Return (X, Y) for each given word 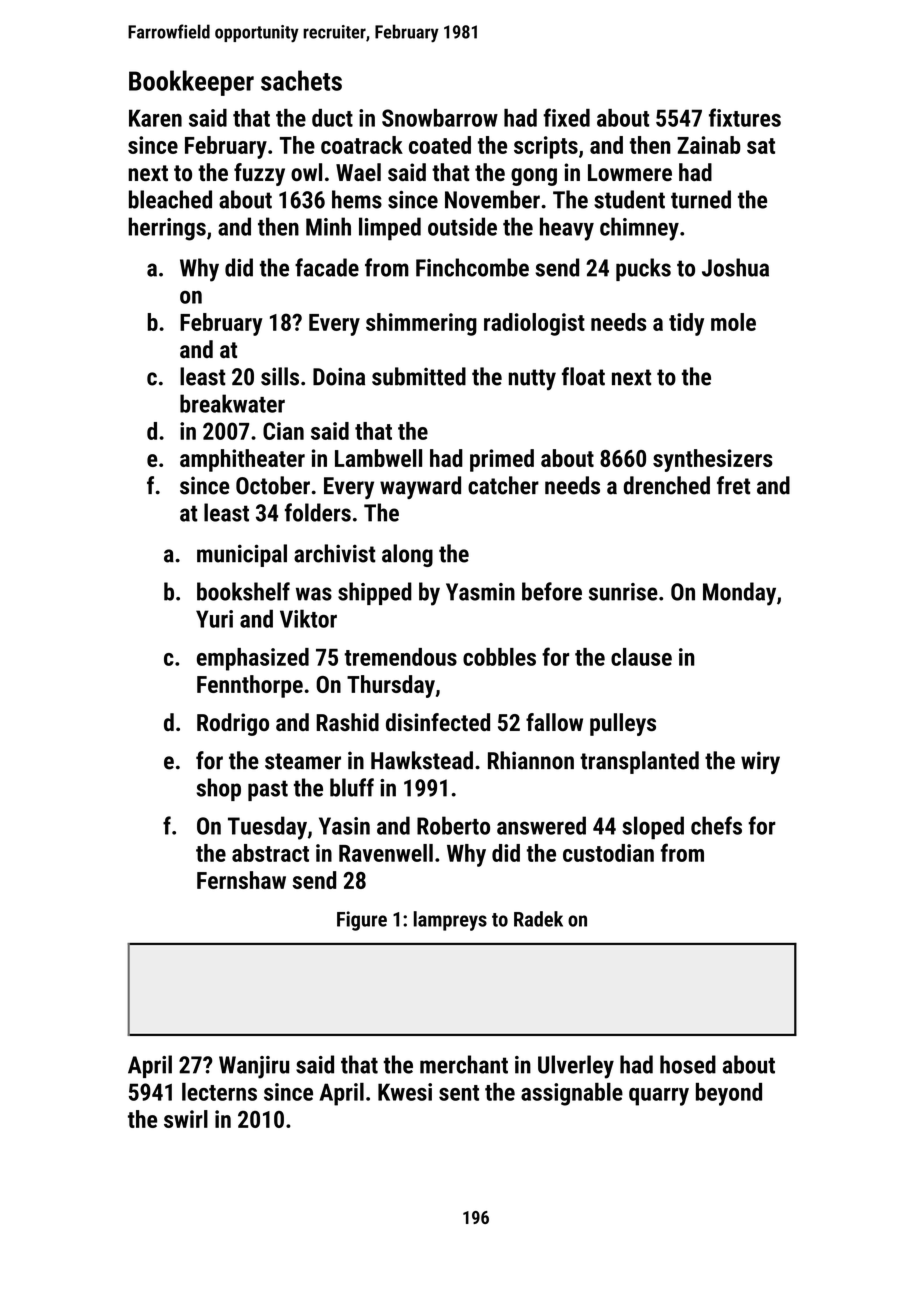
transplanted (639, 762)
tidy (686, 324)
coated (440, 145)
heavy (567, 229)
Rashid (347, 722)
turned (701, 199)
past (268, 790)
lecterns (219, 1092)
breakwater (232, 403)
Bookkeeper (191, 83)
